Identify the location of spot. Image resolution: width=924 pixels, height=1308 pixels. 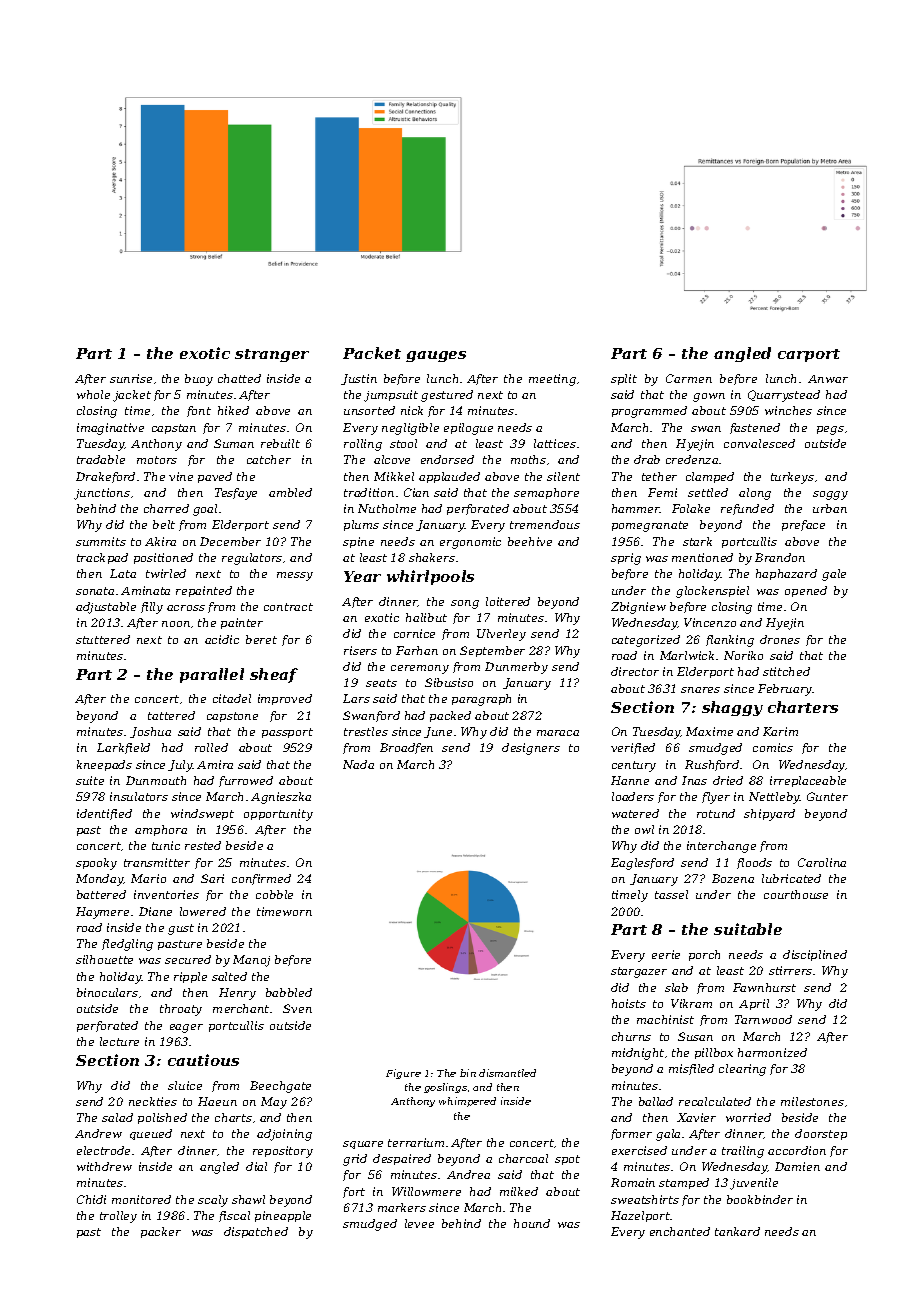
(567, 1160).
